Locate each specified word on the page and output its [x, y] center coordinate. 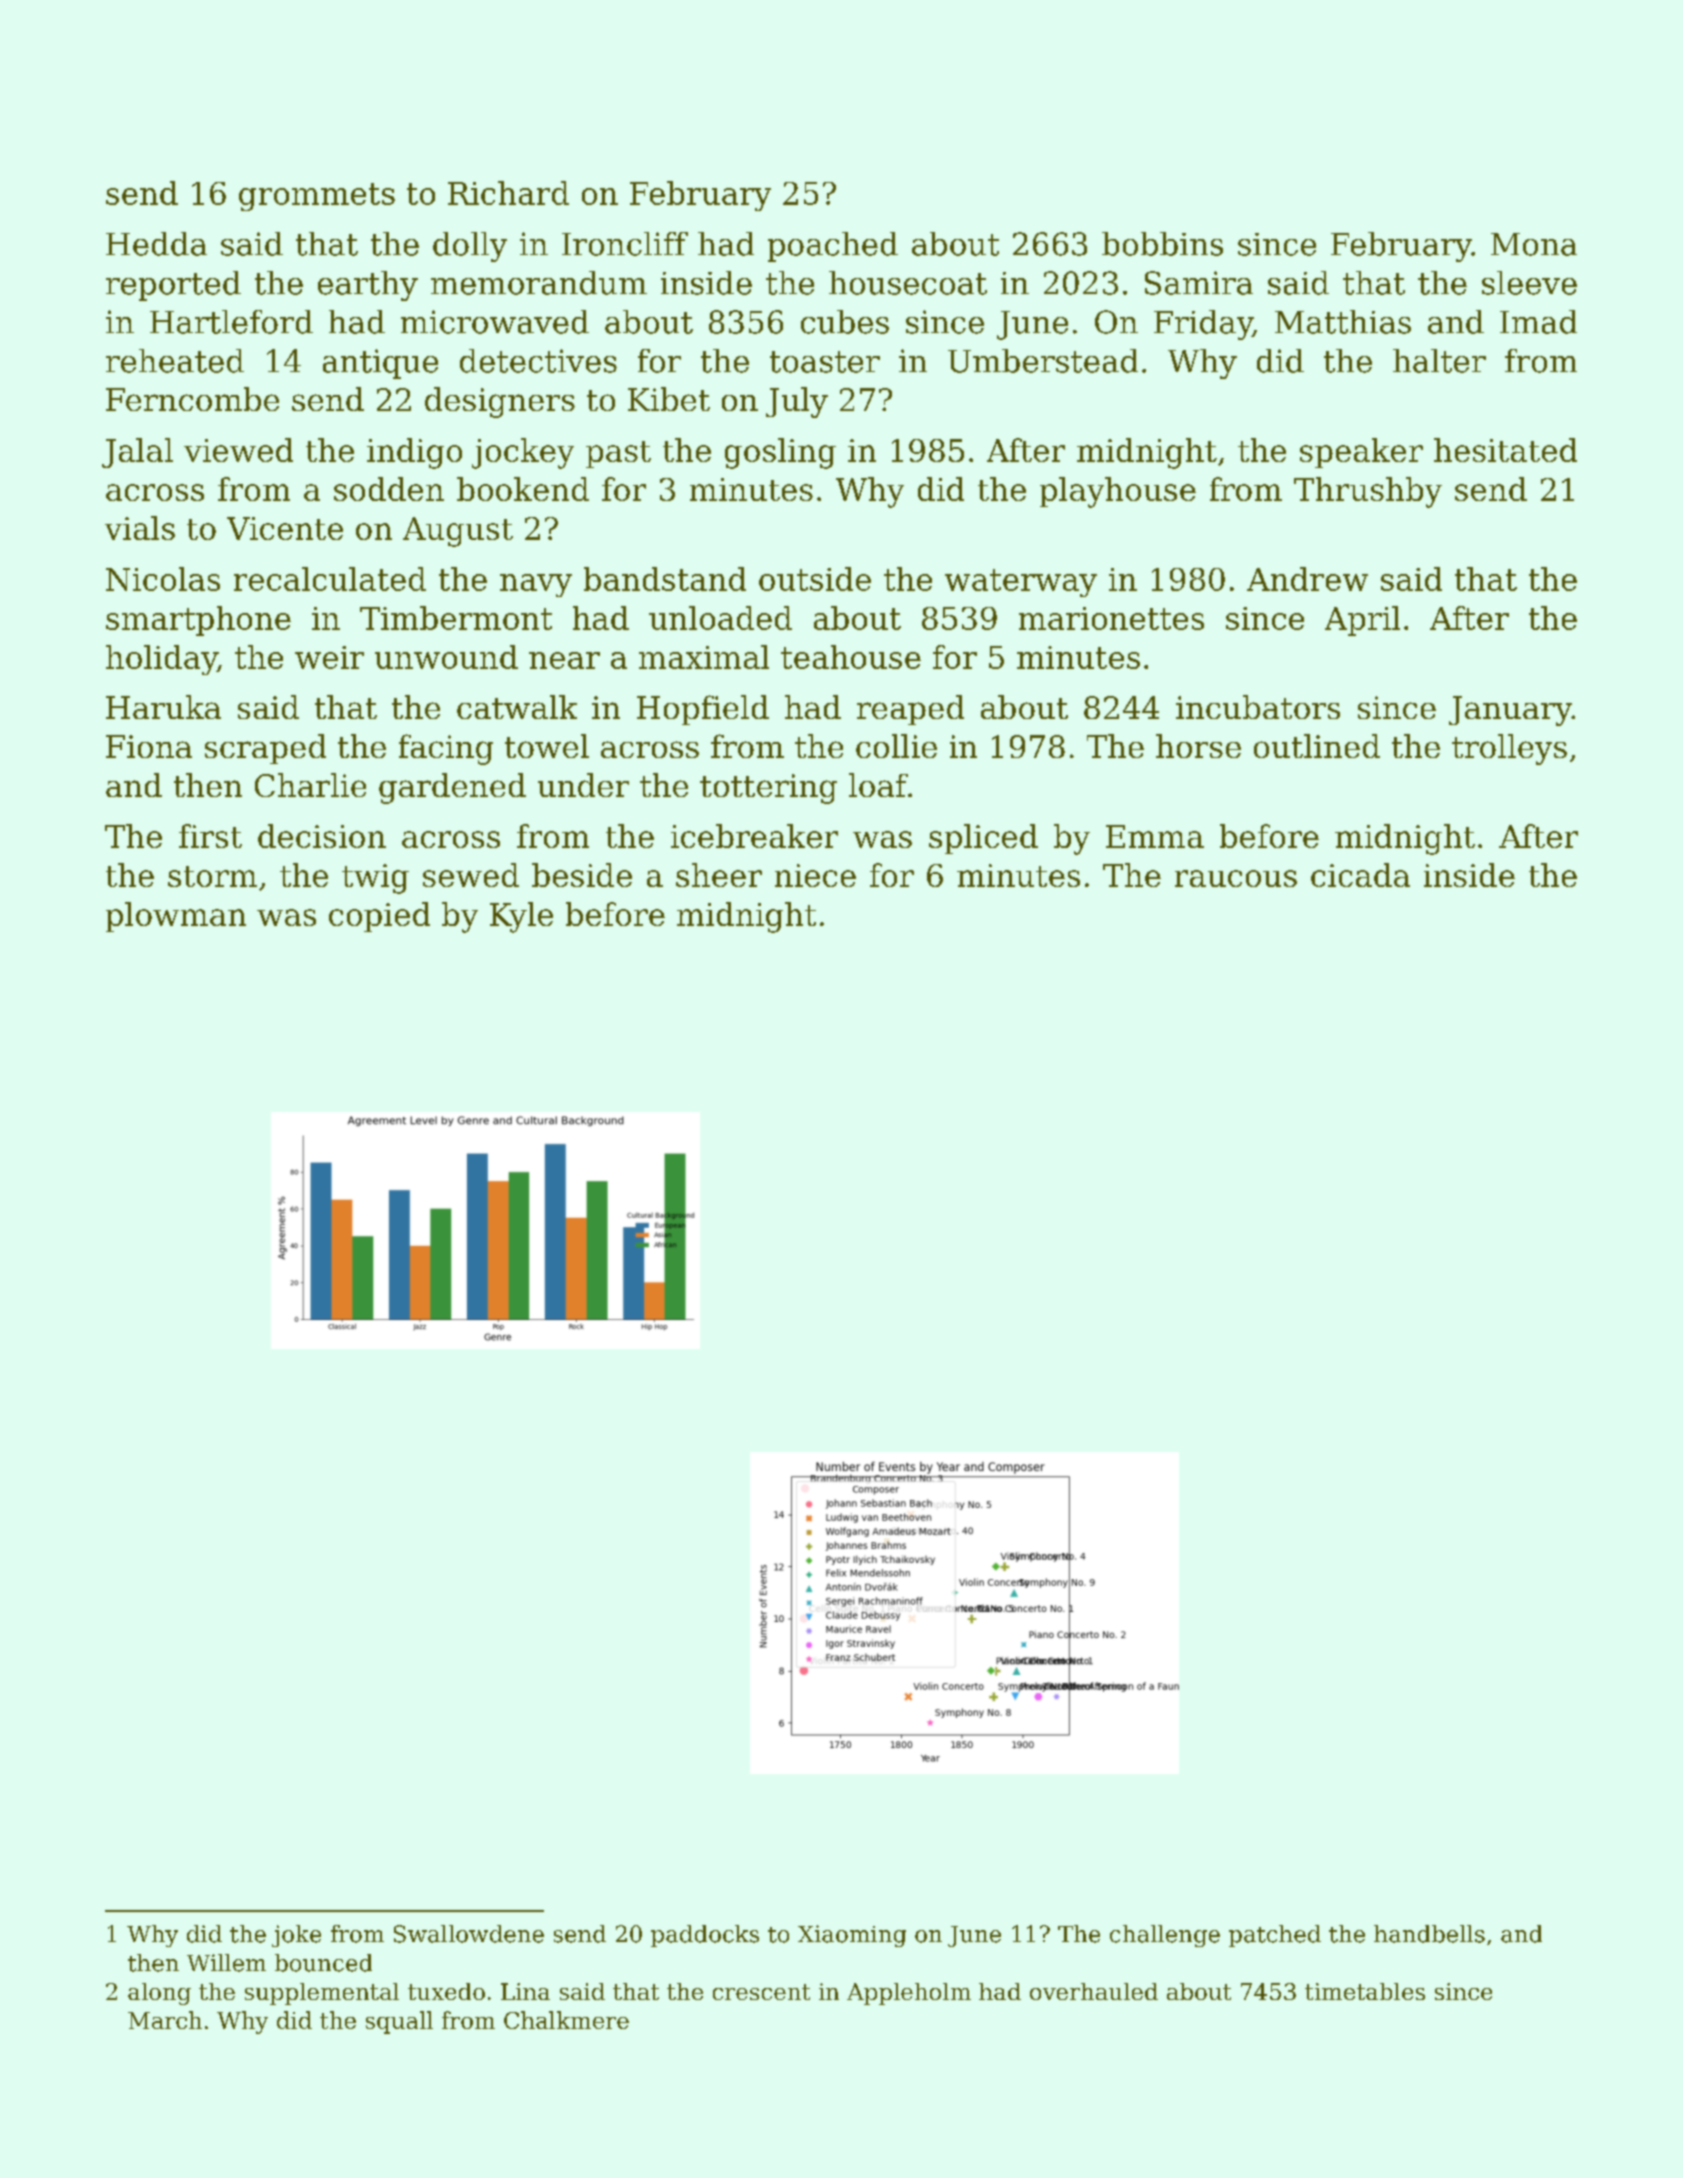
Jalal [137, 453]
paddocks [705, 1936]
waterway [1021, 583]
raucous [1236, 878]
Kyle [521, 917]
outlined [1317, 746]
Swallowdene [469, 1934]
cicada [1360, 875]
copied [379, 917]
